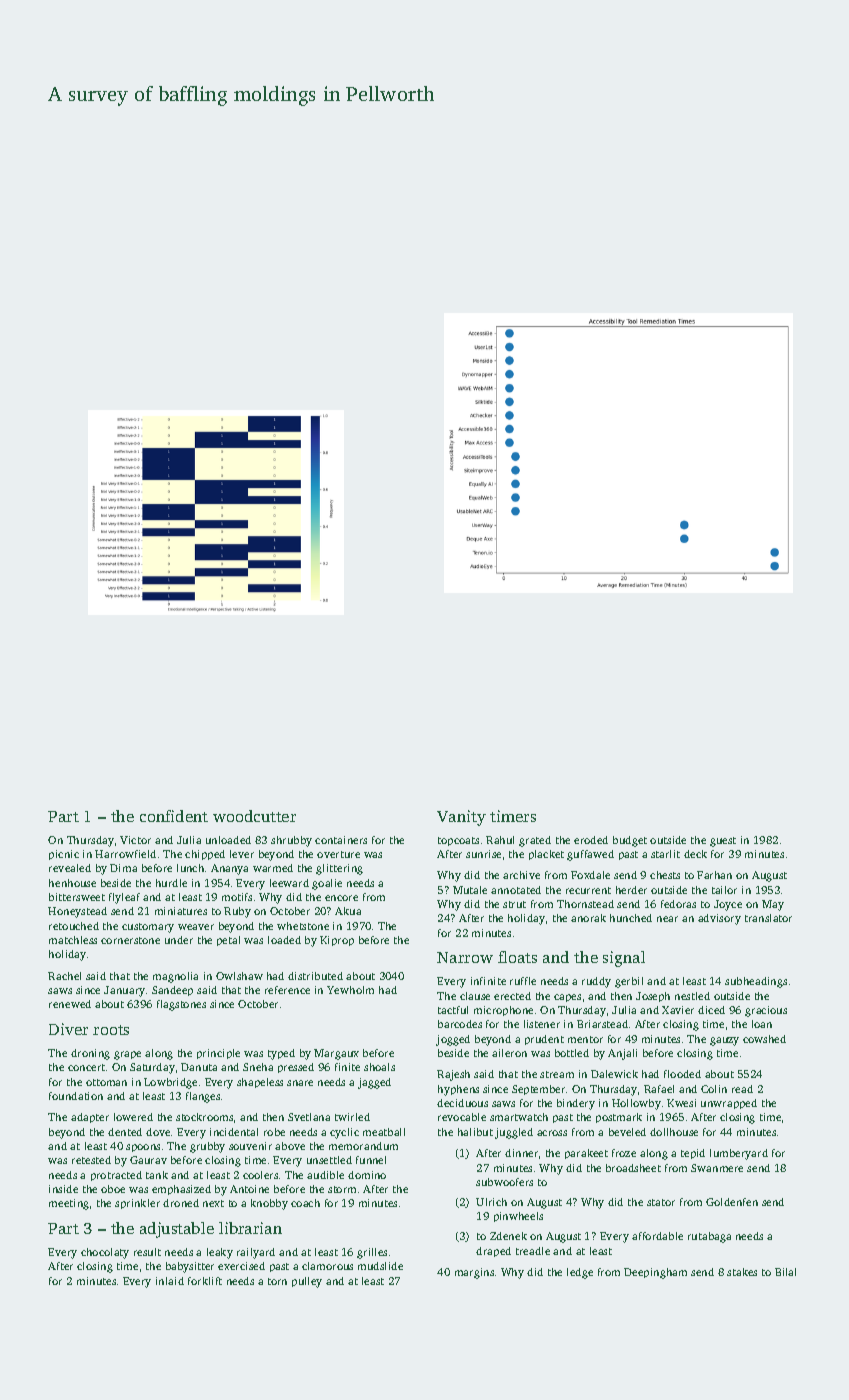 Image resolution: width=849 pixels, height=1400 pixels. Describe the element at coordinates (453, 1010) in the image. I see `tactful` at that location.
